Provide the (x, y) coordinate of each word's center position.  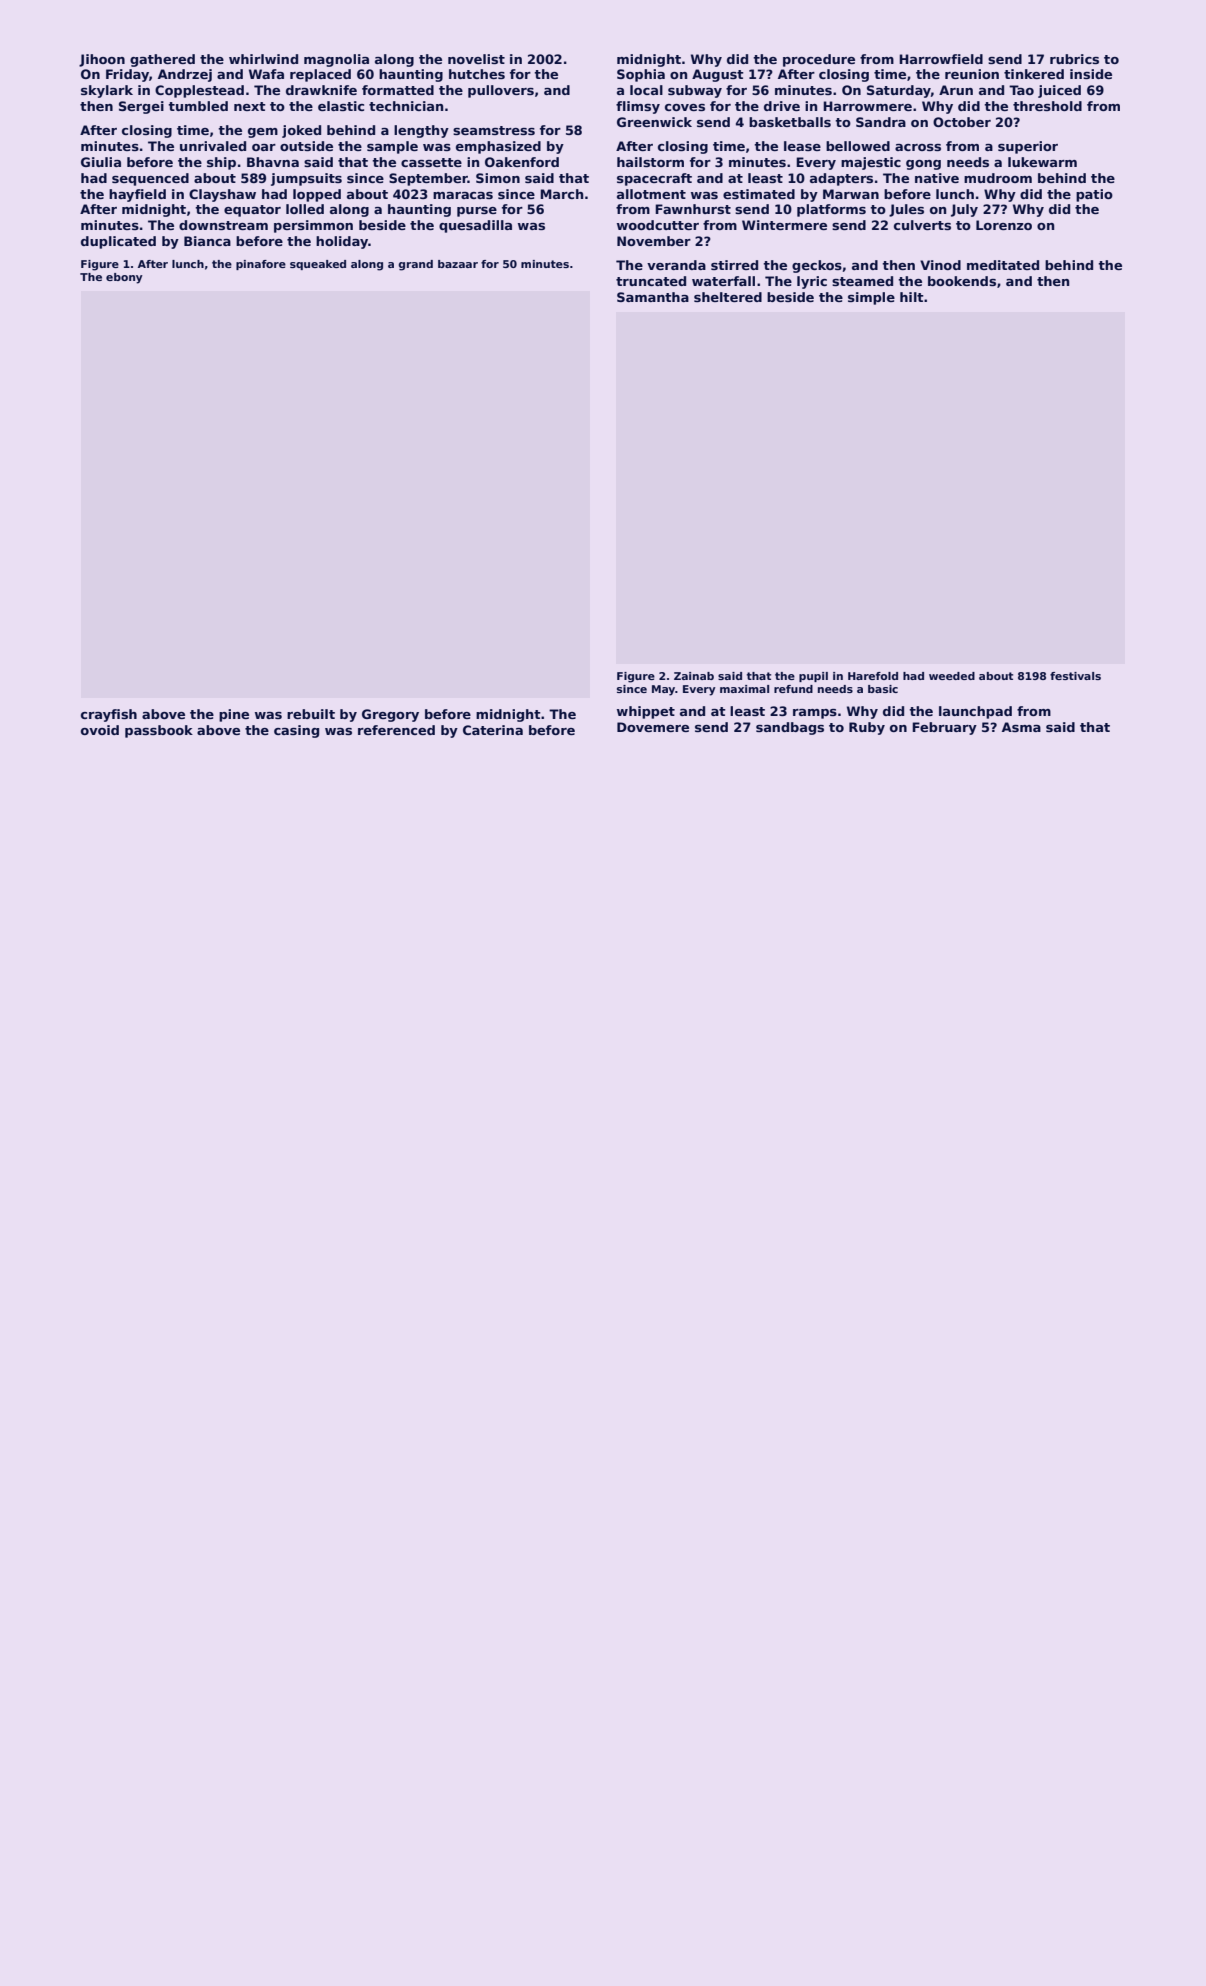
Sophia (641, 75)
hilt (912, 297)
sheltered (728, 297)
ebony (124, 278)
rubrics (1074, 59)
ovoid (100, 730)
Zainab (694, 676)
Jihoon (102, 60)
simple (871, 298)
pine (234, 715)
